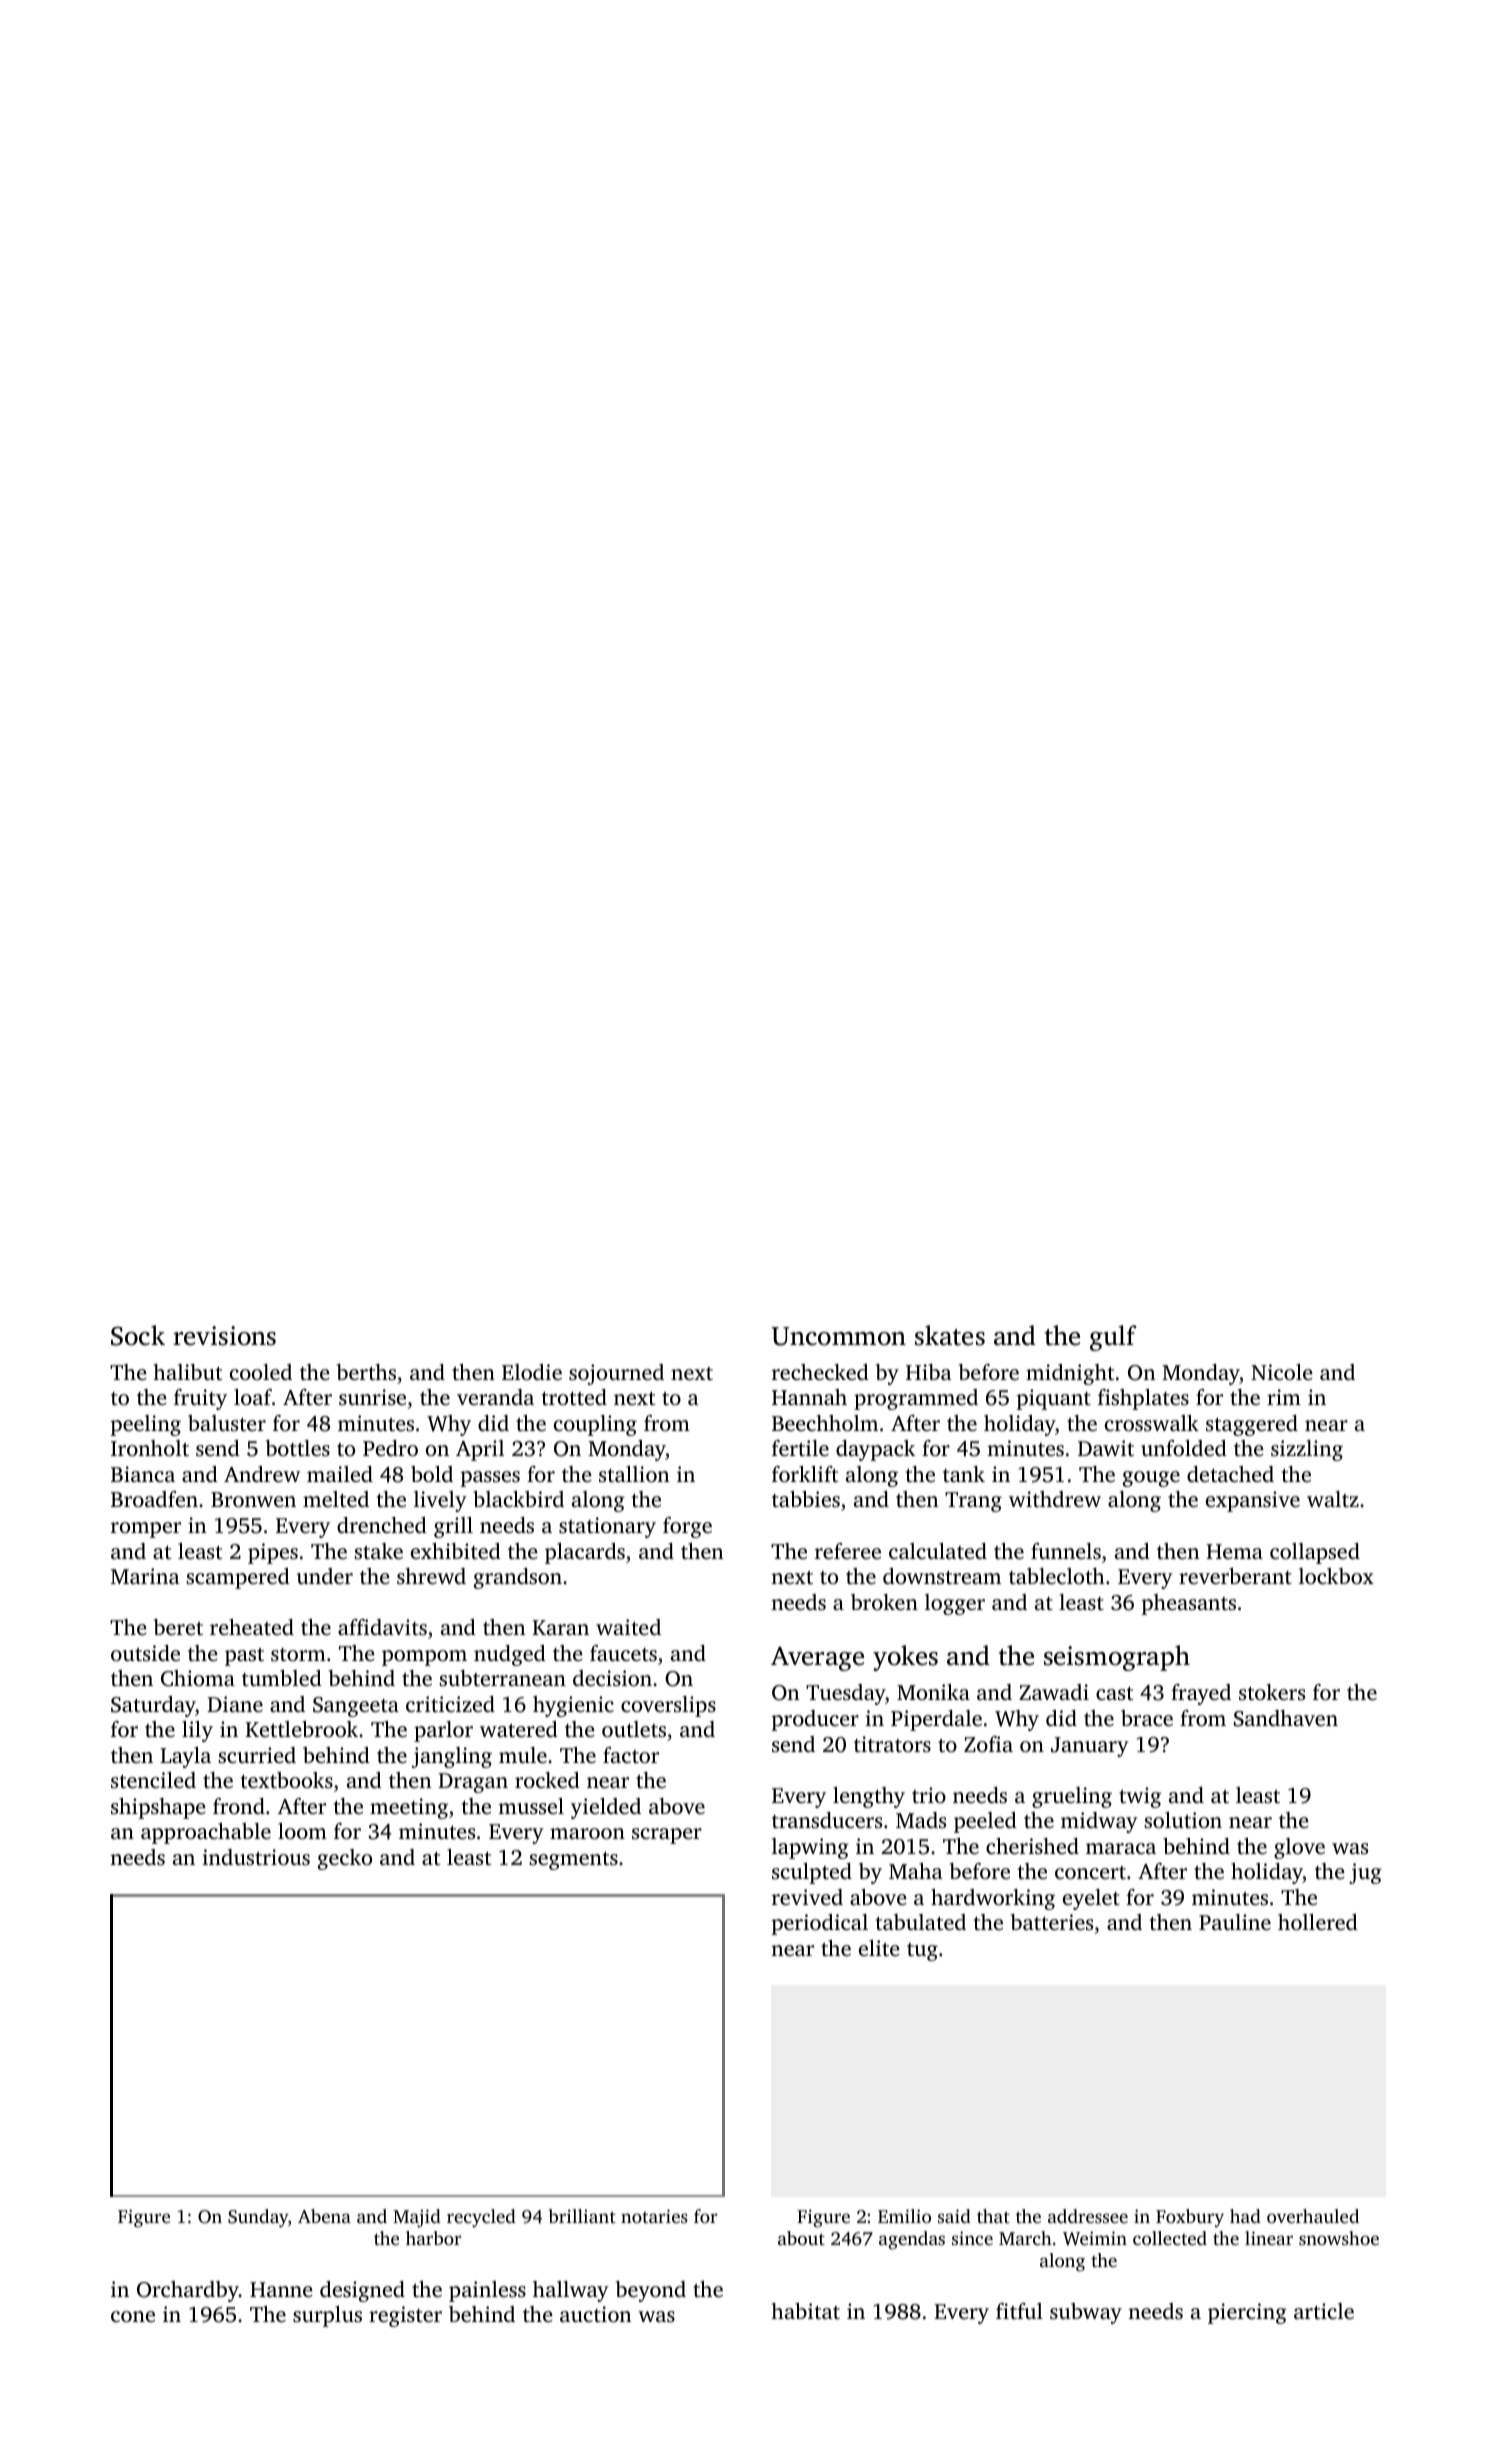 This document has width=1496, height=2464. Describe the element at coordinates (145, 1576) in the document. I see `Marina` at that location.
